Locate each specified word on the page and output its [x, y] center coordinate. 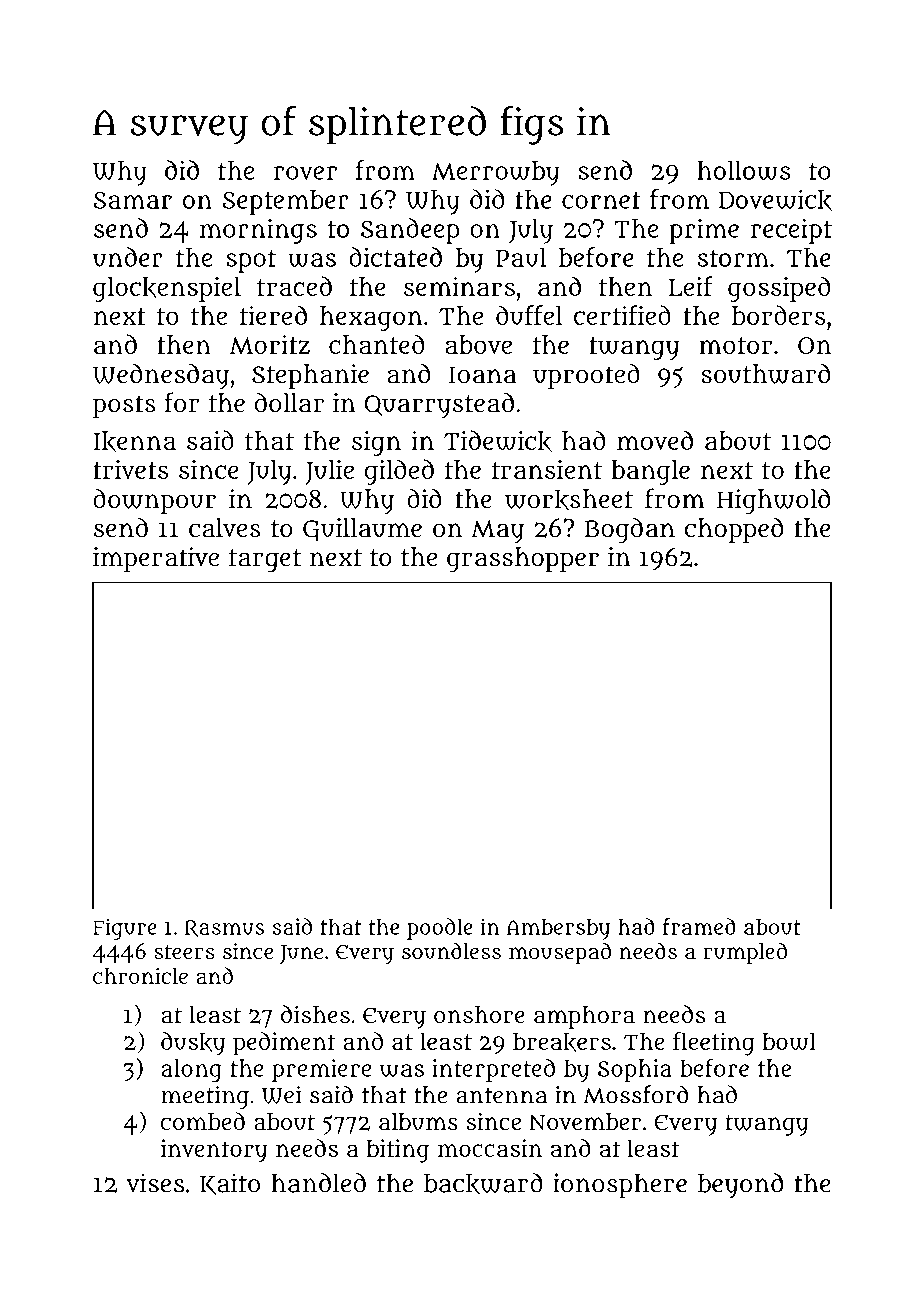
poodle [440, 929]
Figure [125, 929]
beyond [740, 1186]
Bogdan [630, 530]
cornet [601, 200]
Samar [133, 200]
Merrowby [495, 173]
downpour [154, 501]
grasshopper [523, 560]
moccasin [490, 1148]
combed [203, 1121]
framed [699, 926]
